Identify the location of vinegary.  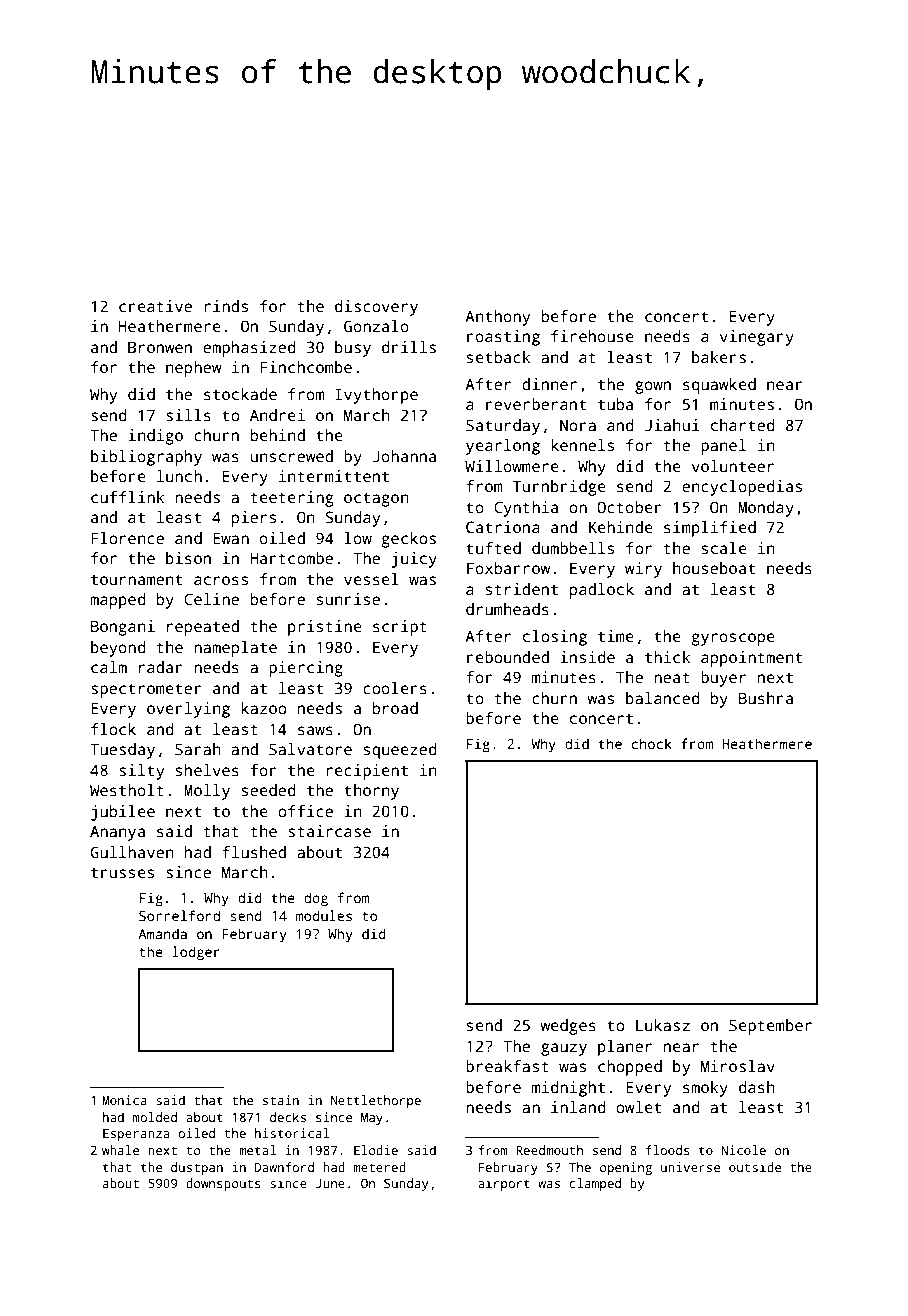
(757, 338).
